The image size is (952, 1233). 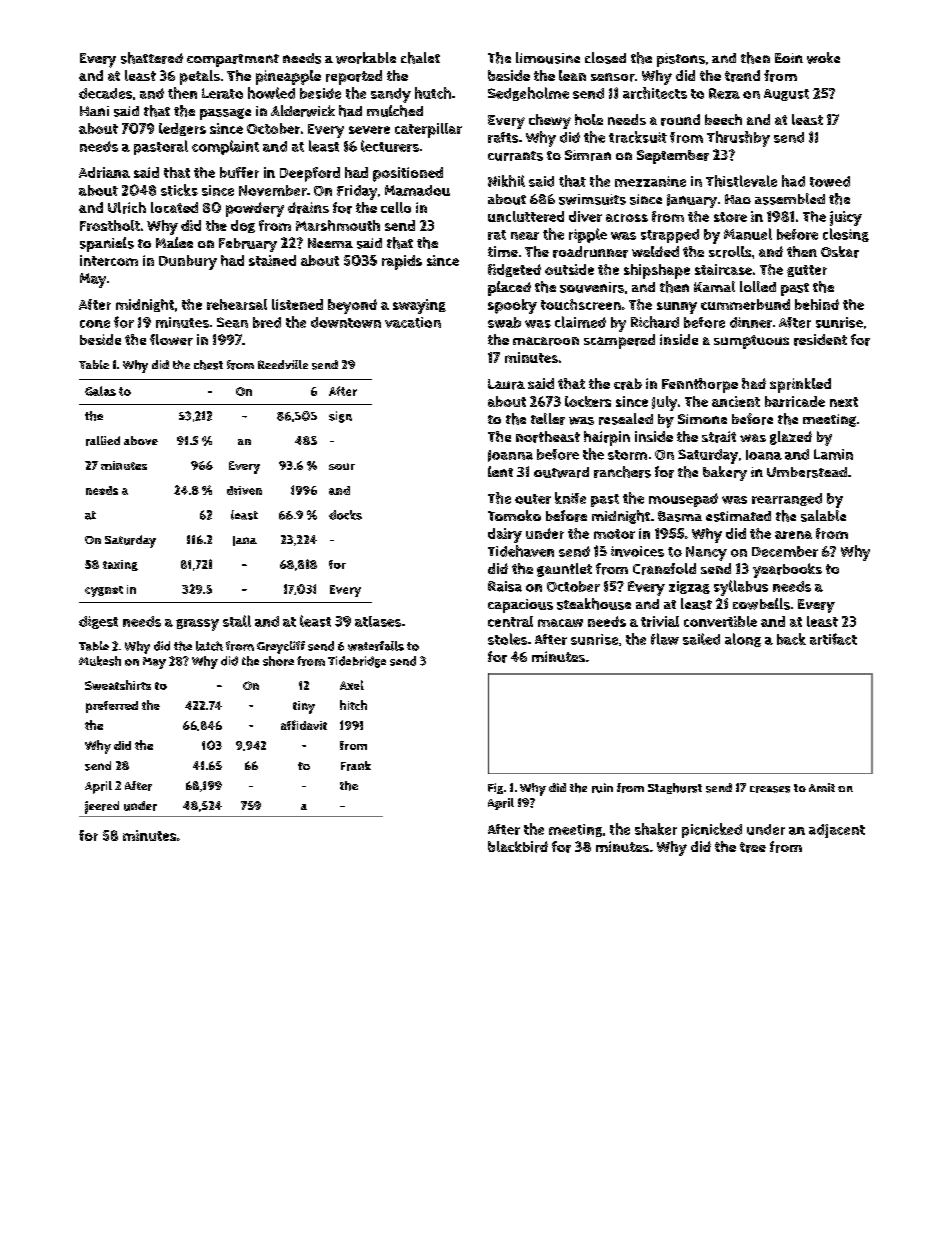 I want to click on cygnet, so click(x=104, y=591).
